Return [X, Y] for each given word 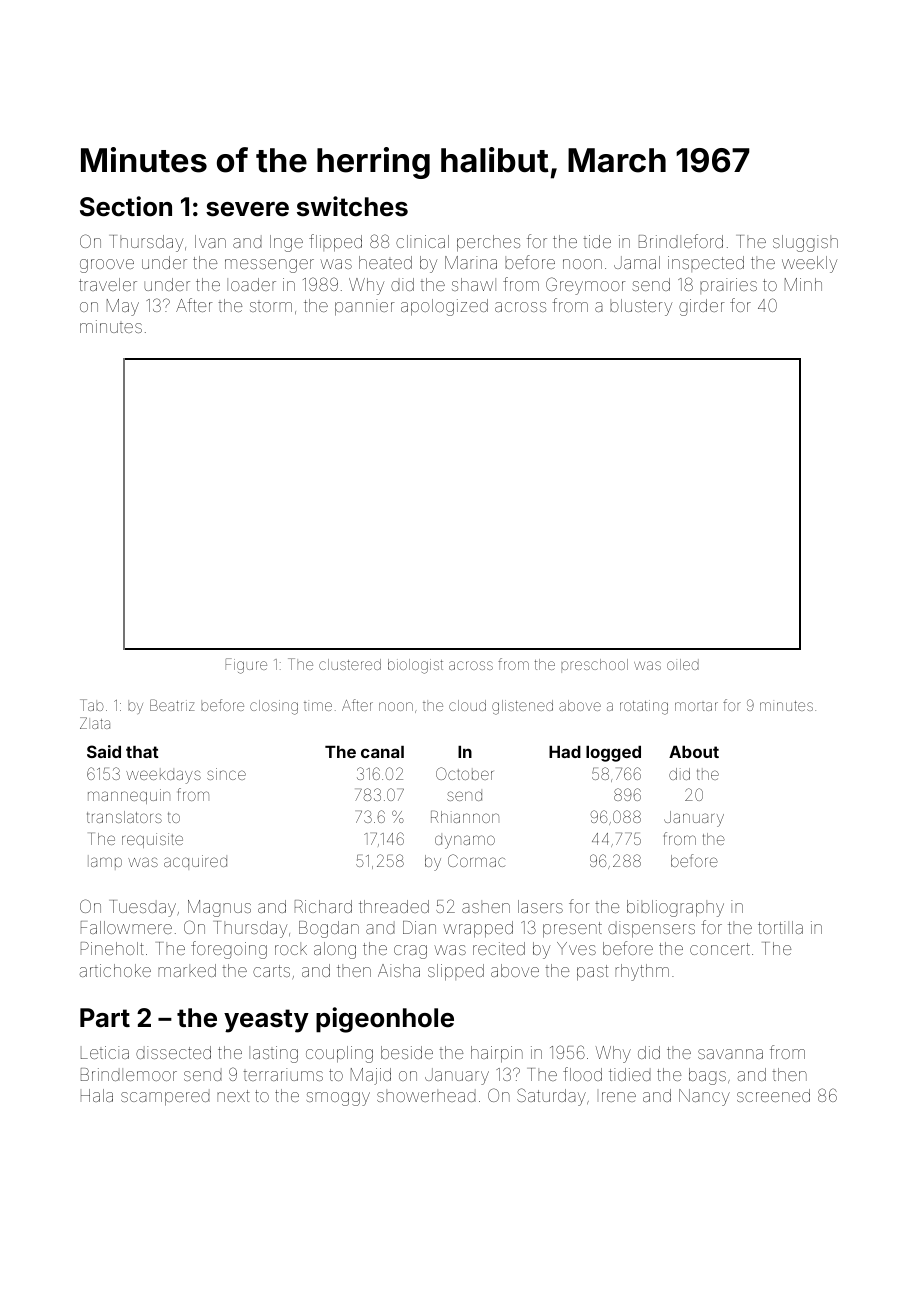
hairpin [497, 1054]
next [233, 1096]
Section [126, 206]
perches [488, 243]
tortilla [780, 927]
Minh [803, 284]
